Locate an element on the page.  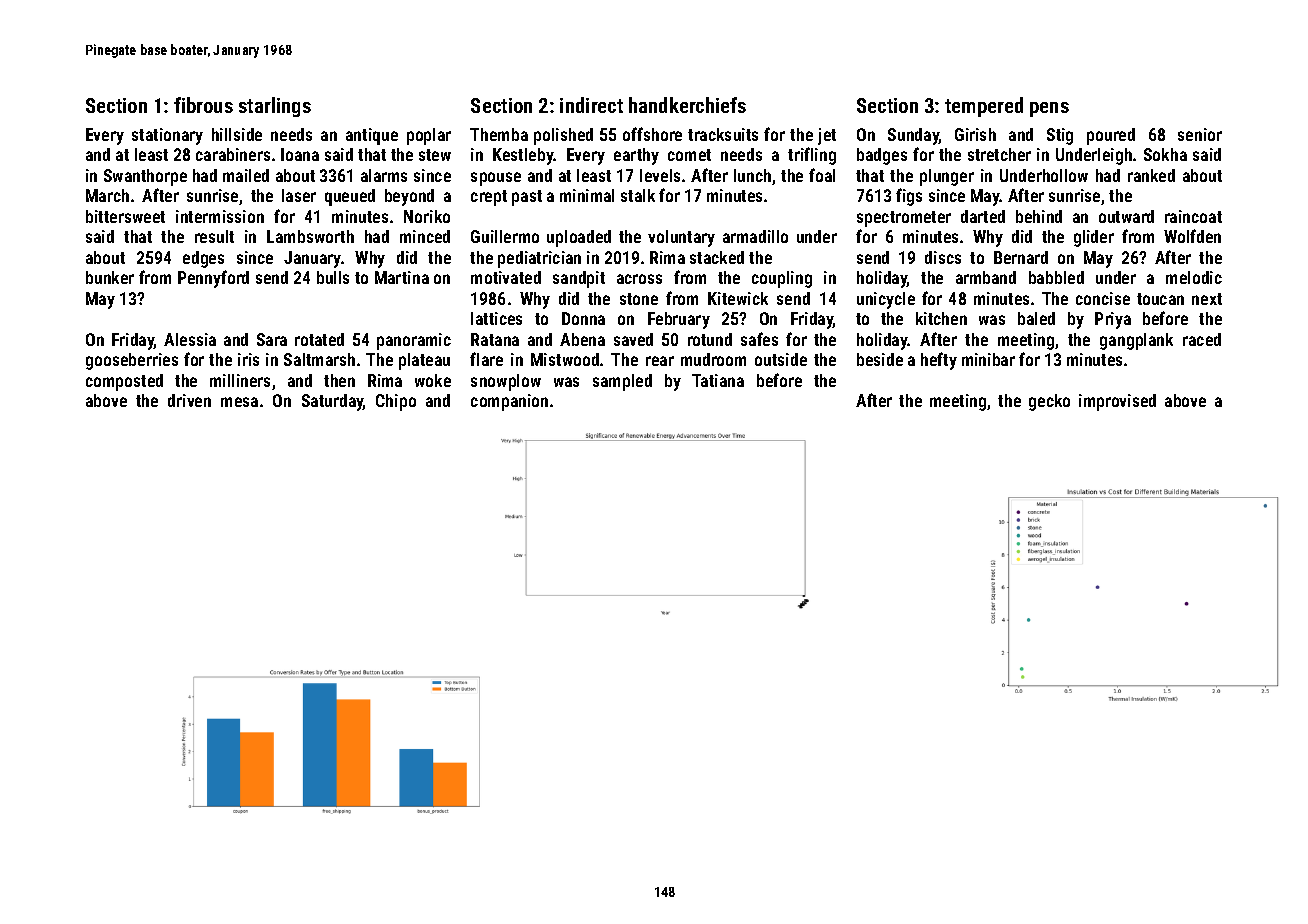
past is located at coordinates (527, 198).
